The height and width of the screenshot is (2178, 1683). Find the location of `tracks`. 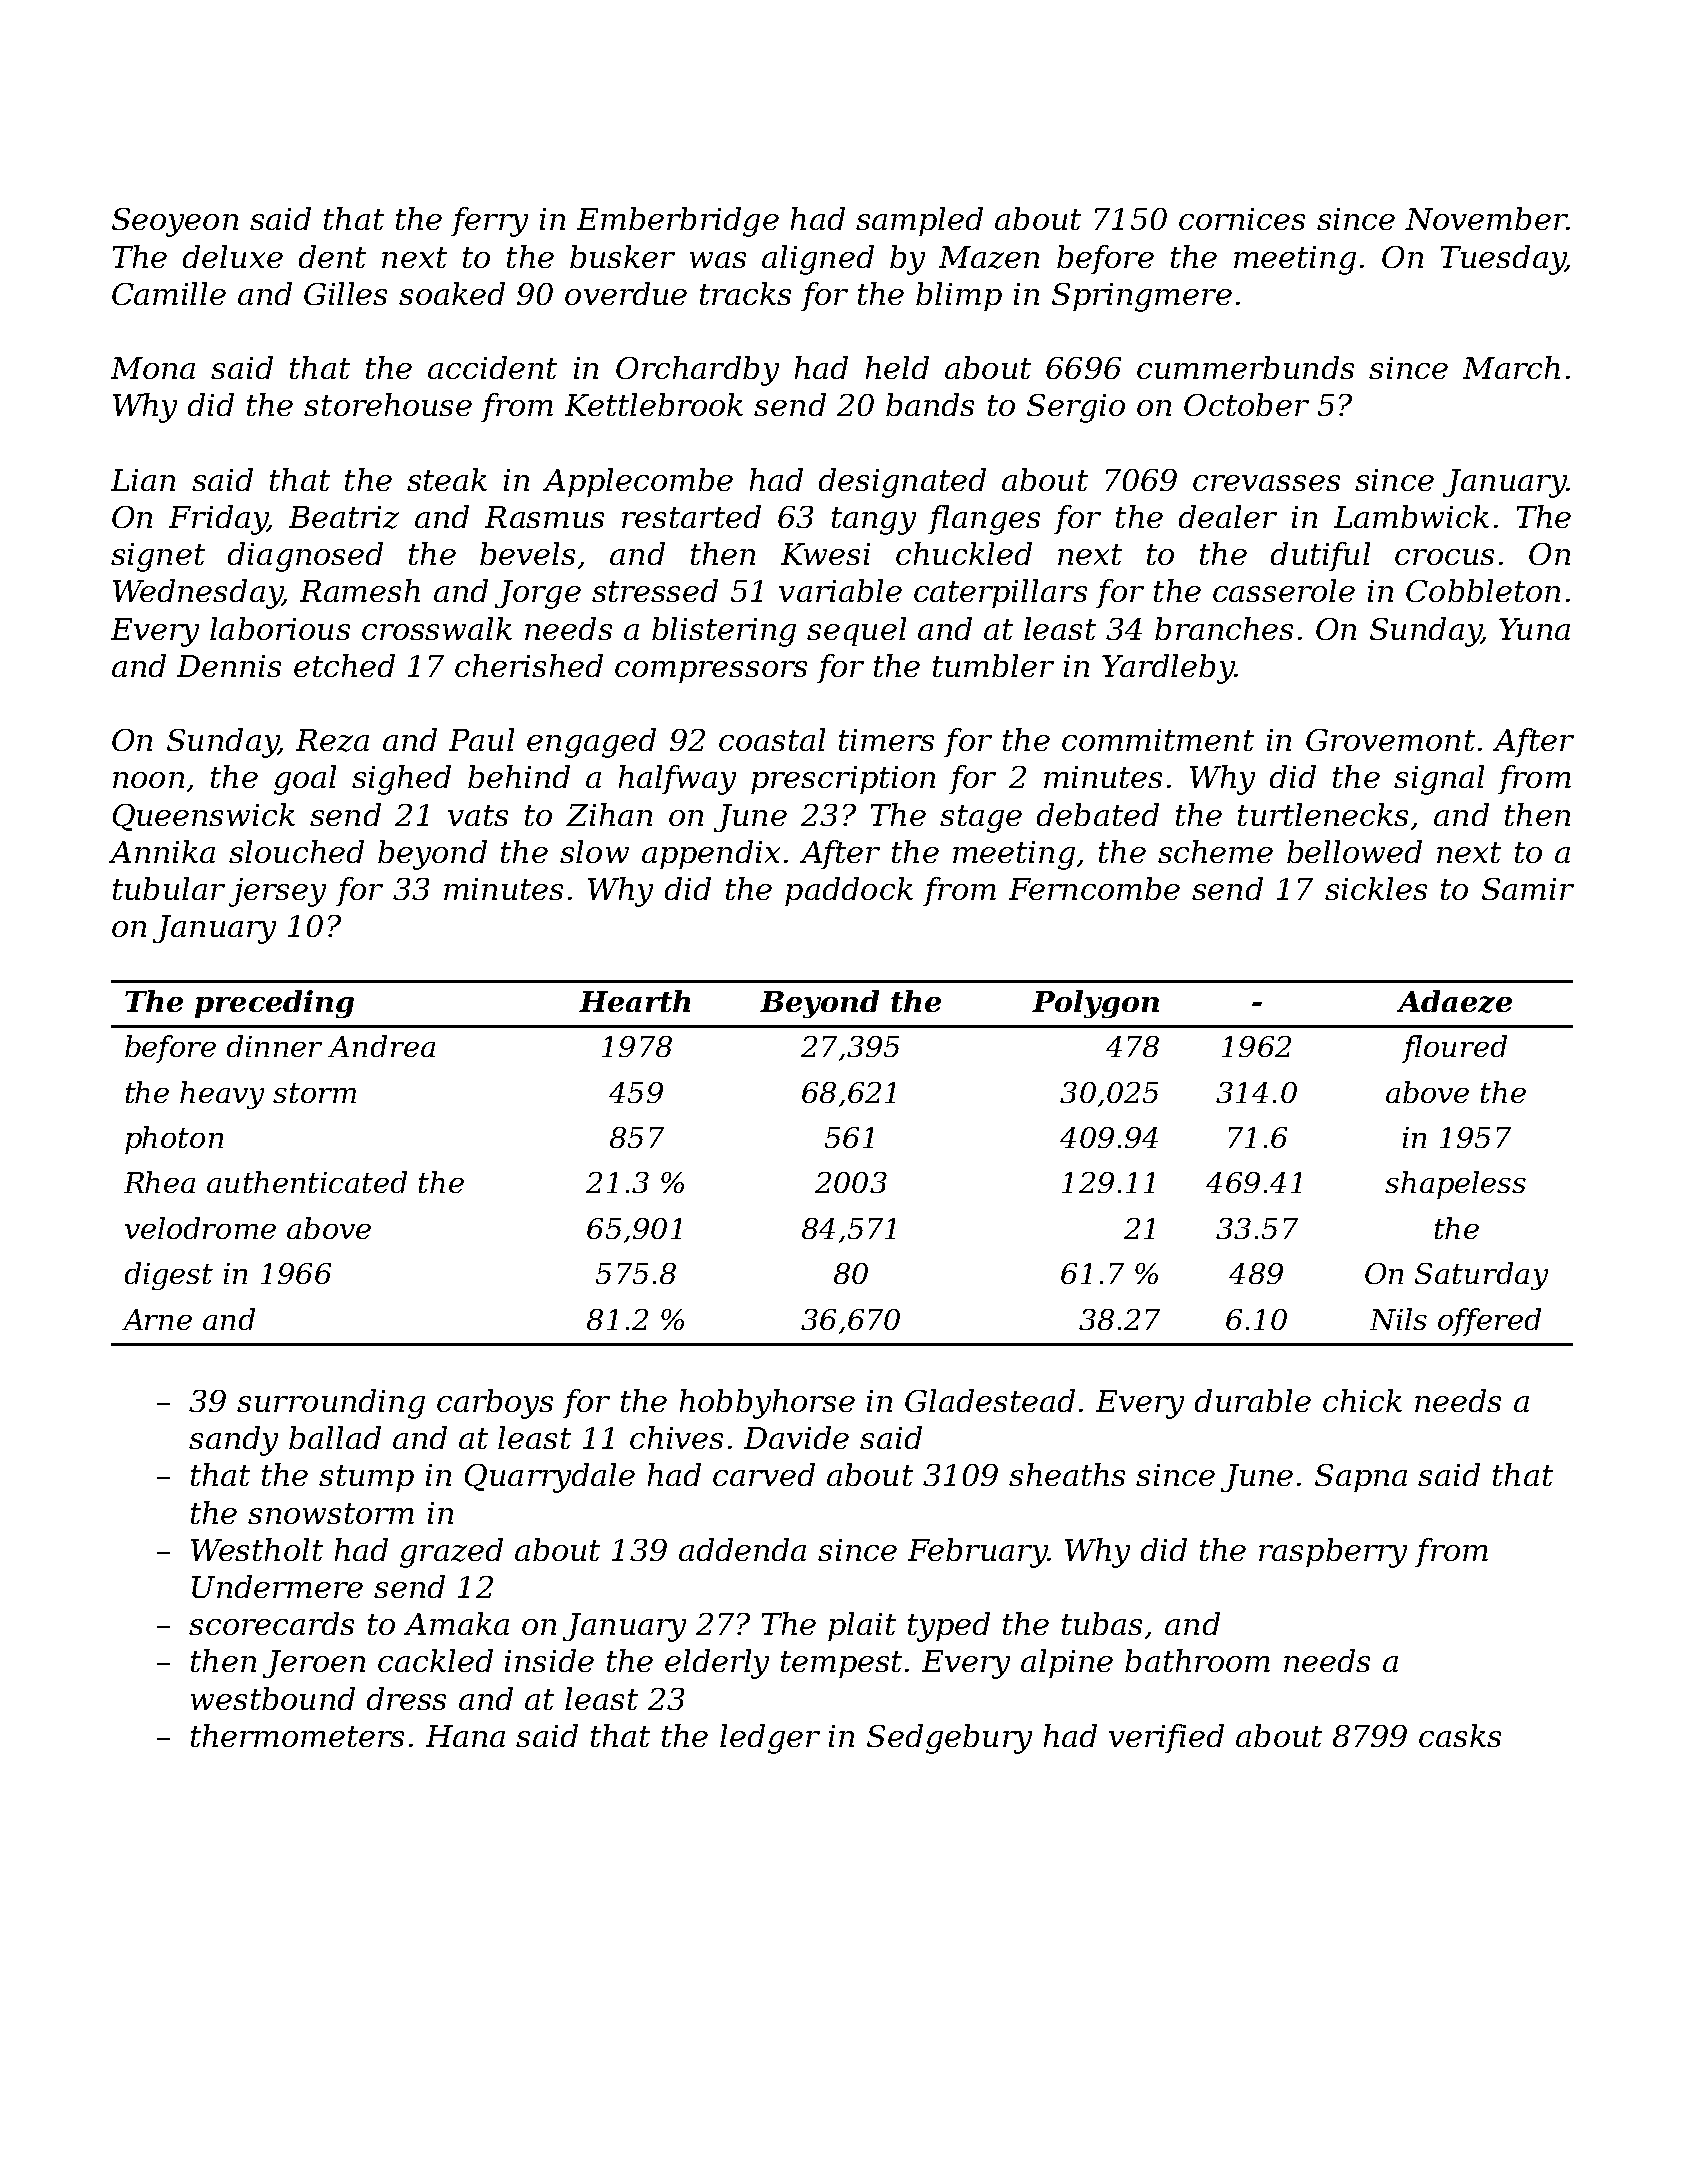

tracks is located at coordinates (745, 293).
